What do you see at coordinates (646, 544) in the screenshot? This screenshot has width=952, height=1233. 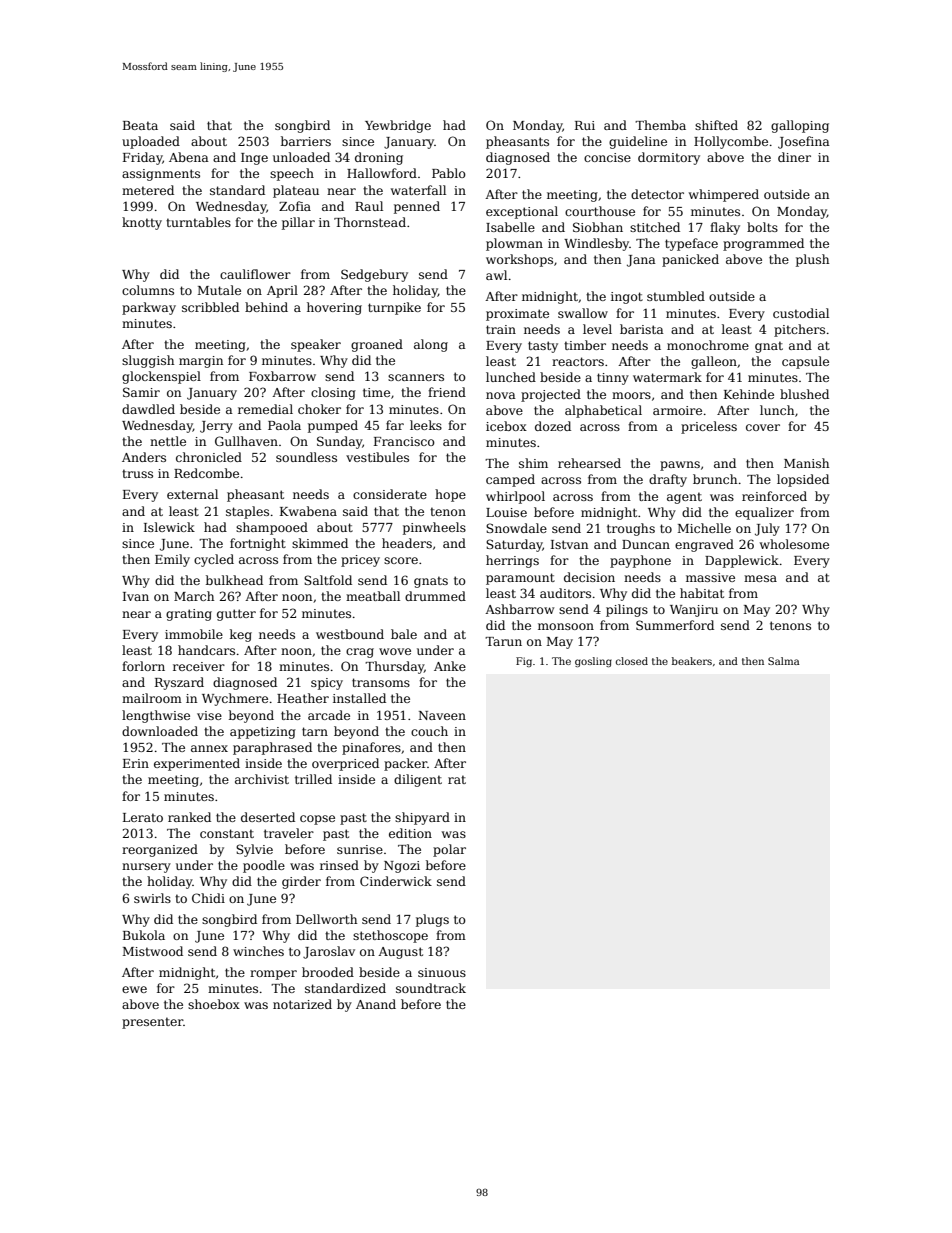 I see `Duncan` at bounding box center [646, 544].
